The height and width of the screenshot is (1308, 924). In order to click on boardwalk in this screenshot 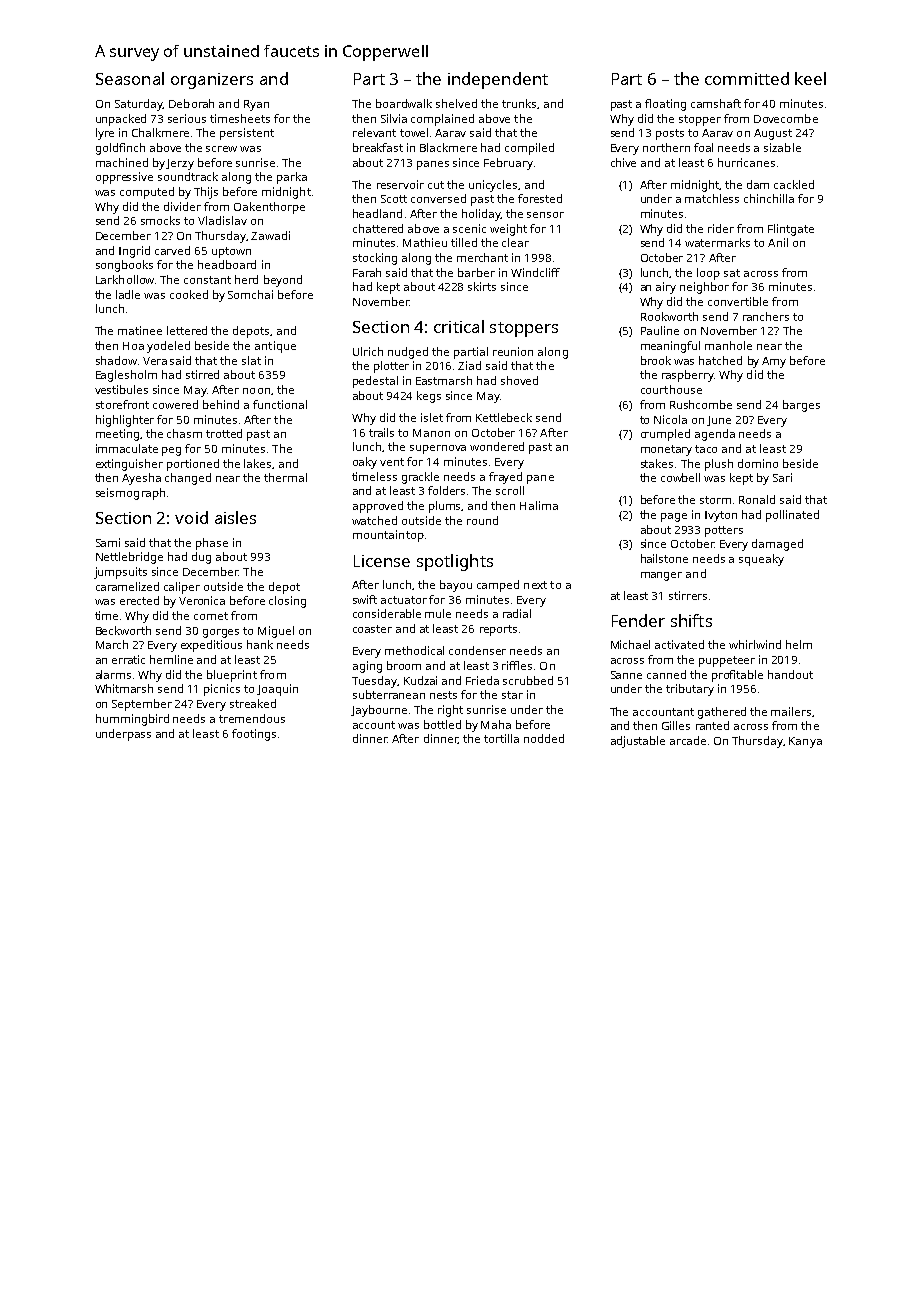, I will do `click(404, 103)`.
